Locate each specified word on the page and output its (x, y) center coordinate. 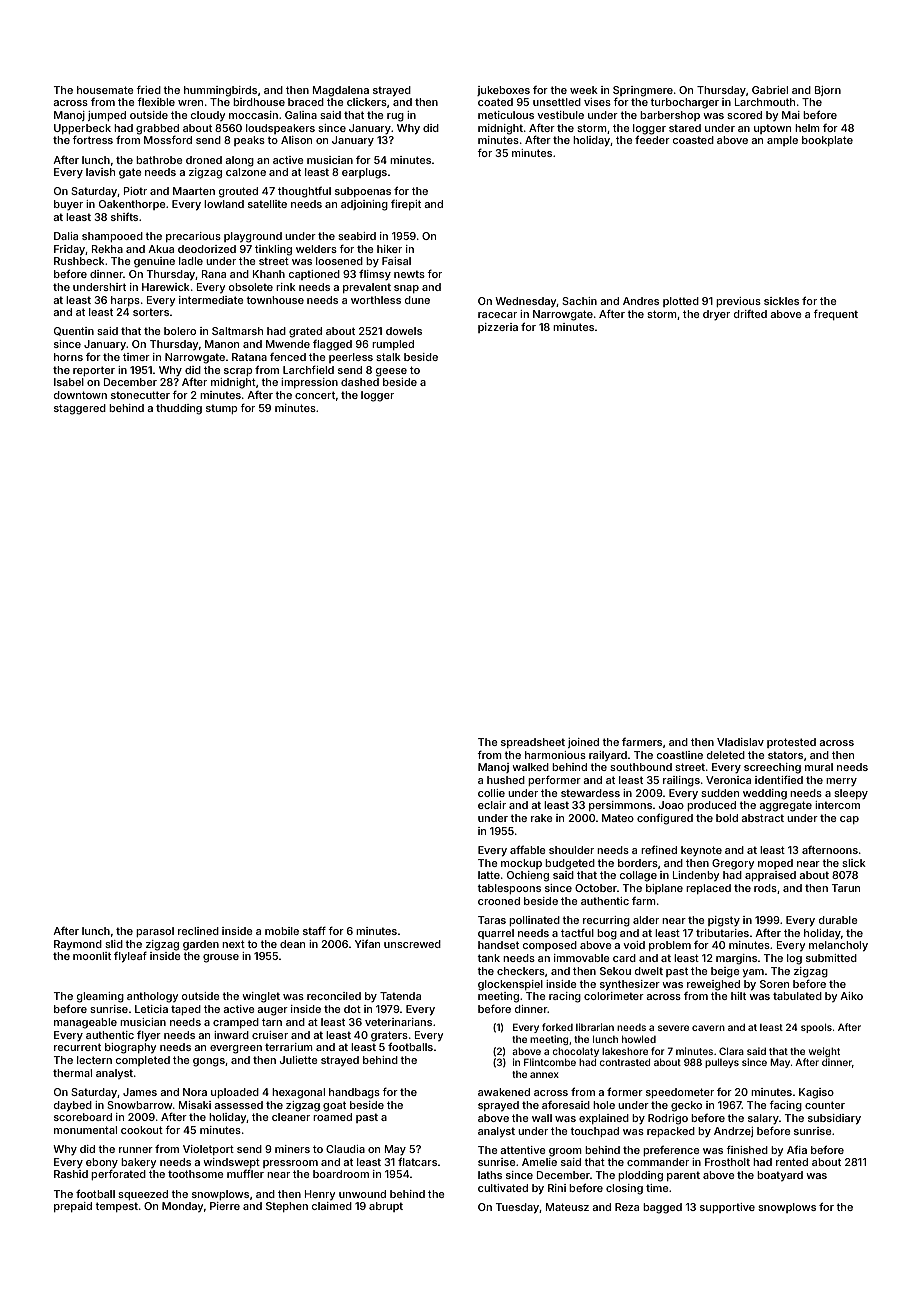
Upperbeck (82, 129)
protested (791, 743)
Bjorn (828, 91)
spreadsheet (533, 743)
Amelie (539, 1162)
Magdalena (341, 91)
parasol (155, 932)
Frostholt (727, 1162)
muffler (245, 1174)
